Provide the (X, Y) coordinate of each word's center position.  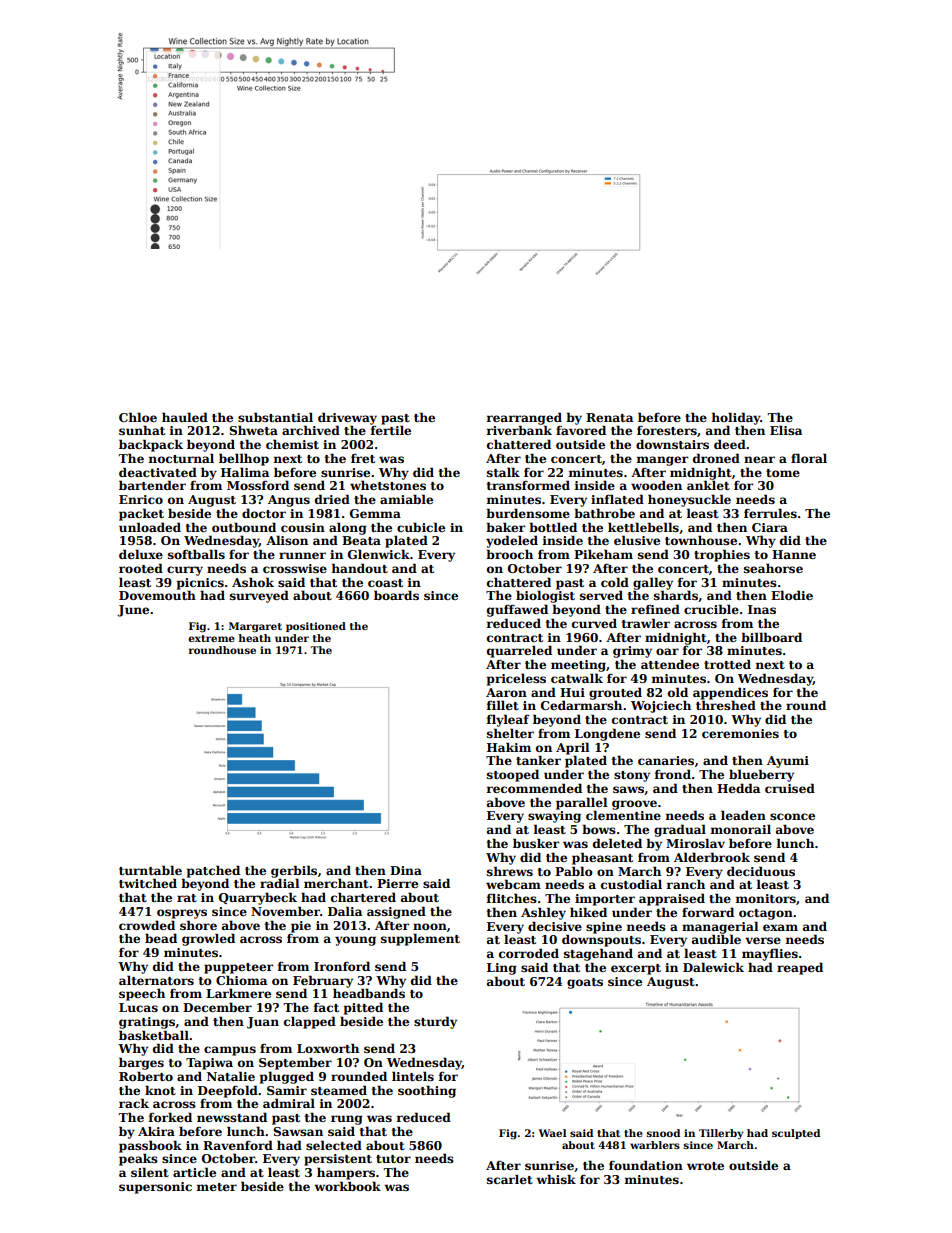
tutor (393, 1159)
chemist (292, 444)
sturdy (435, 1022)
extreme (211, 638)
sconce (792, 816)
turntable (150, 870)
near (759, 459)
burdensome (528, 513)
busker (536, 843)
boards (396, 595)
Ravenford (238, 1145)
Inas (762, 609)
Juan (263, 1023)
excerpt (636, 969)
